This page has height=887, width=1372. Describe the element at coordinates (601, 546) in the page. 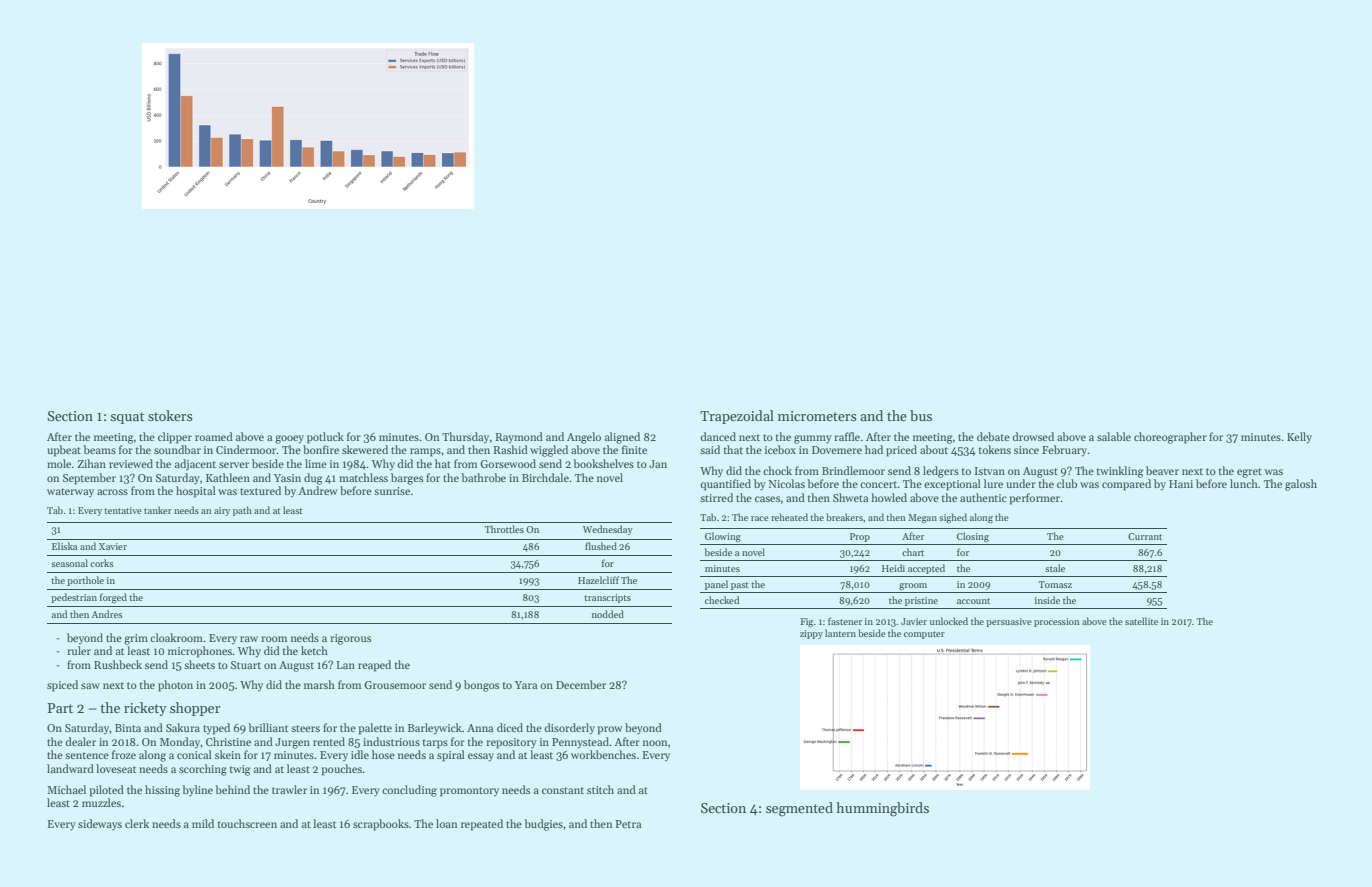

I see `flushed` at that location.
